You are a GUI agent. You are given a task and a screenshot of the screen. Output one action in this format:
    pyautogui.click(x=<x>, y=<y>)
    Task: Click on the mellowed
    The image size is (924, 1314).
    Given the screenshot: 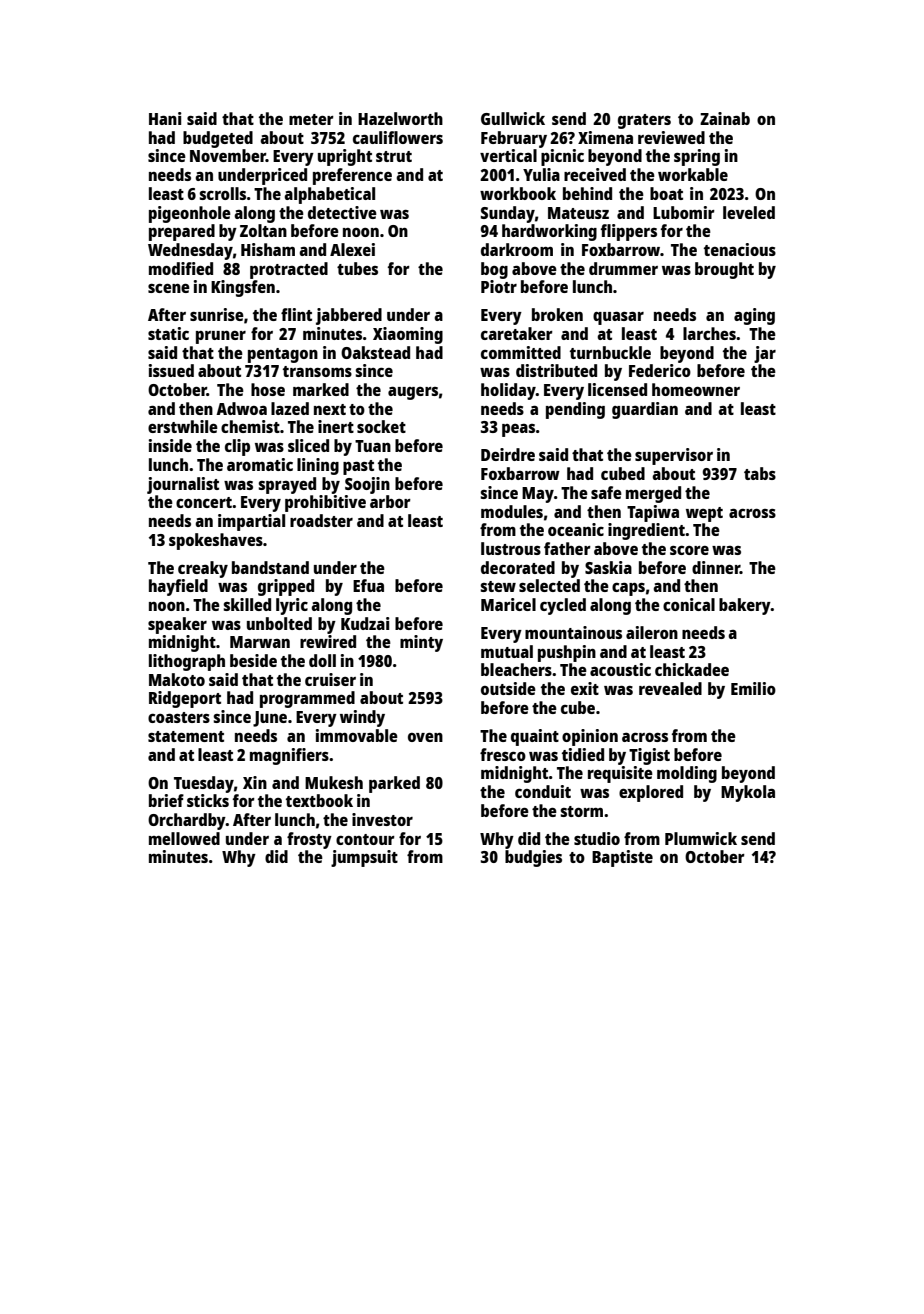 What is the action you would take?
    pyautogui.click(x=184, y=838)
